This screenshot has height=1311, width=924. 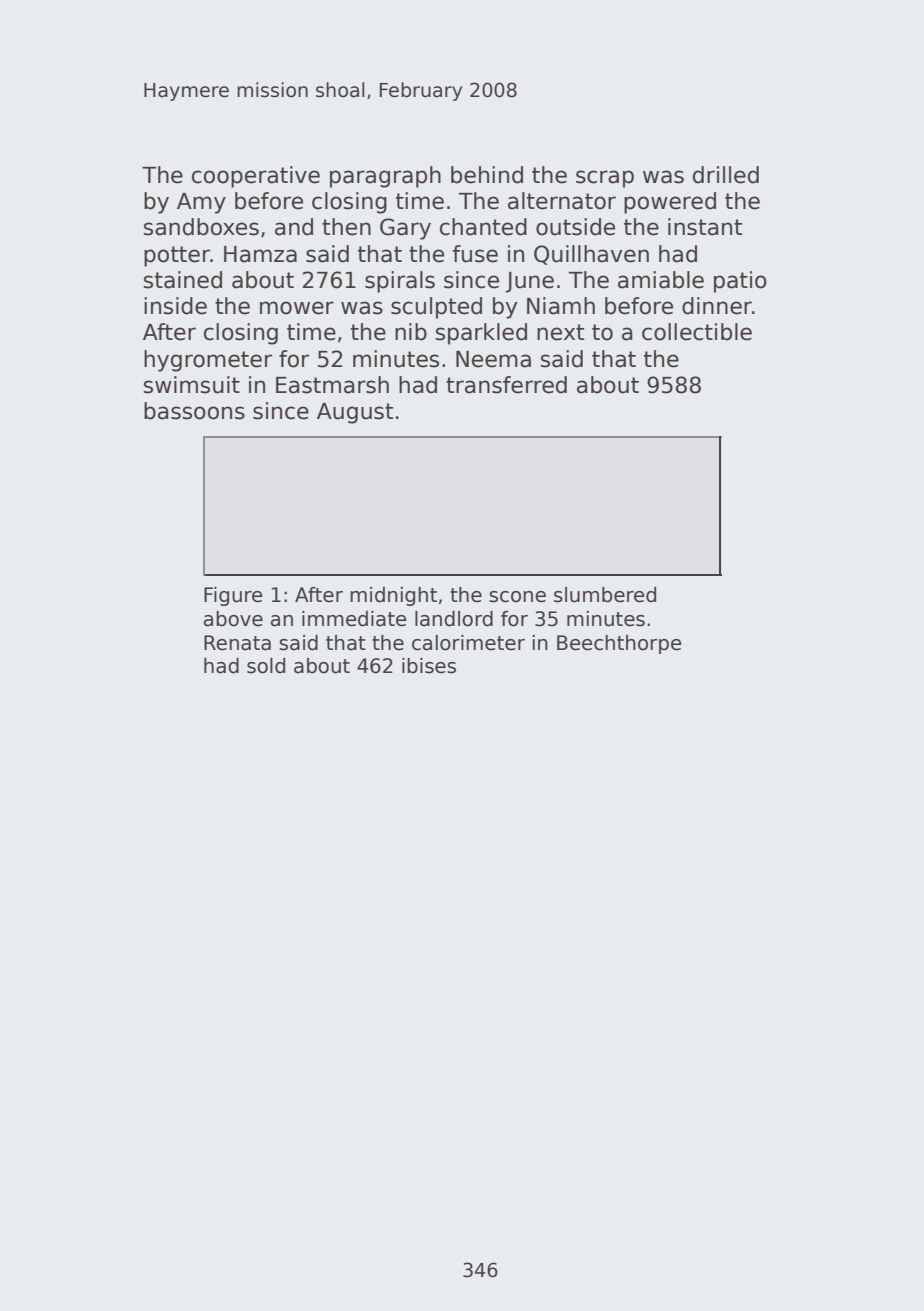 I want to click on collectible, so click(x=697, y=332).
